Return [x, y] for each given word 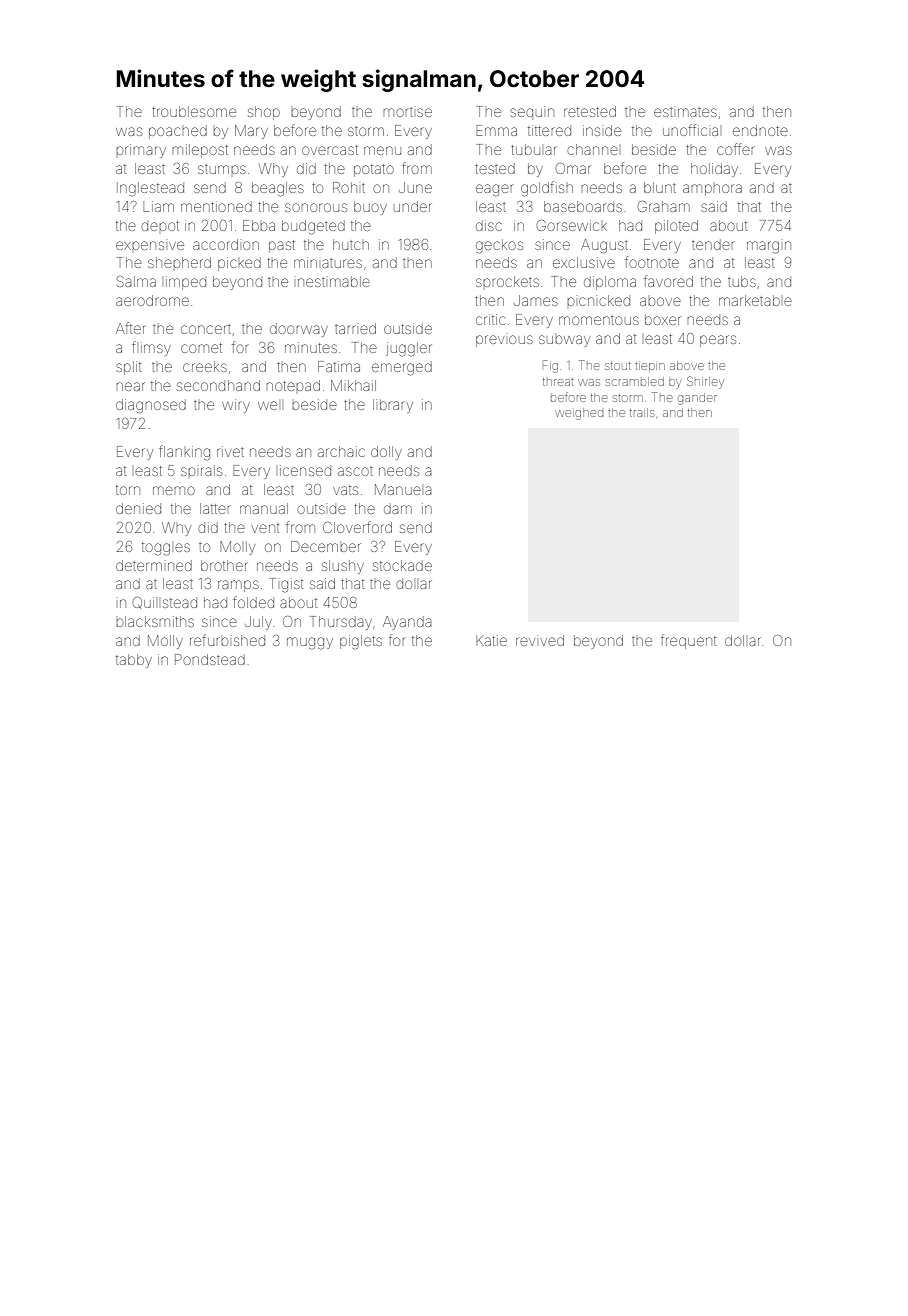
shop [264, 113]
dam [398, 508]
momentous [599, 320]
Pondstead [210, 659]
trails [642, 412]
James [536, 300]
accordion [226, 244]
